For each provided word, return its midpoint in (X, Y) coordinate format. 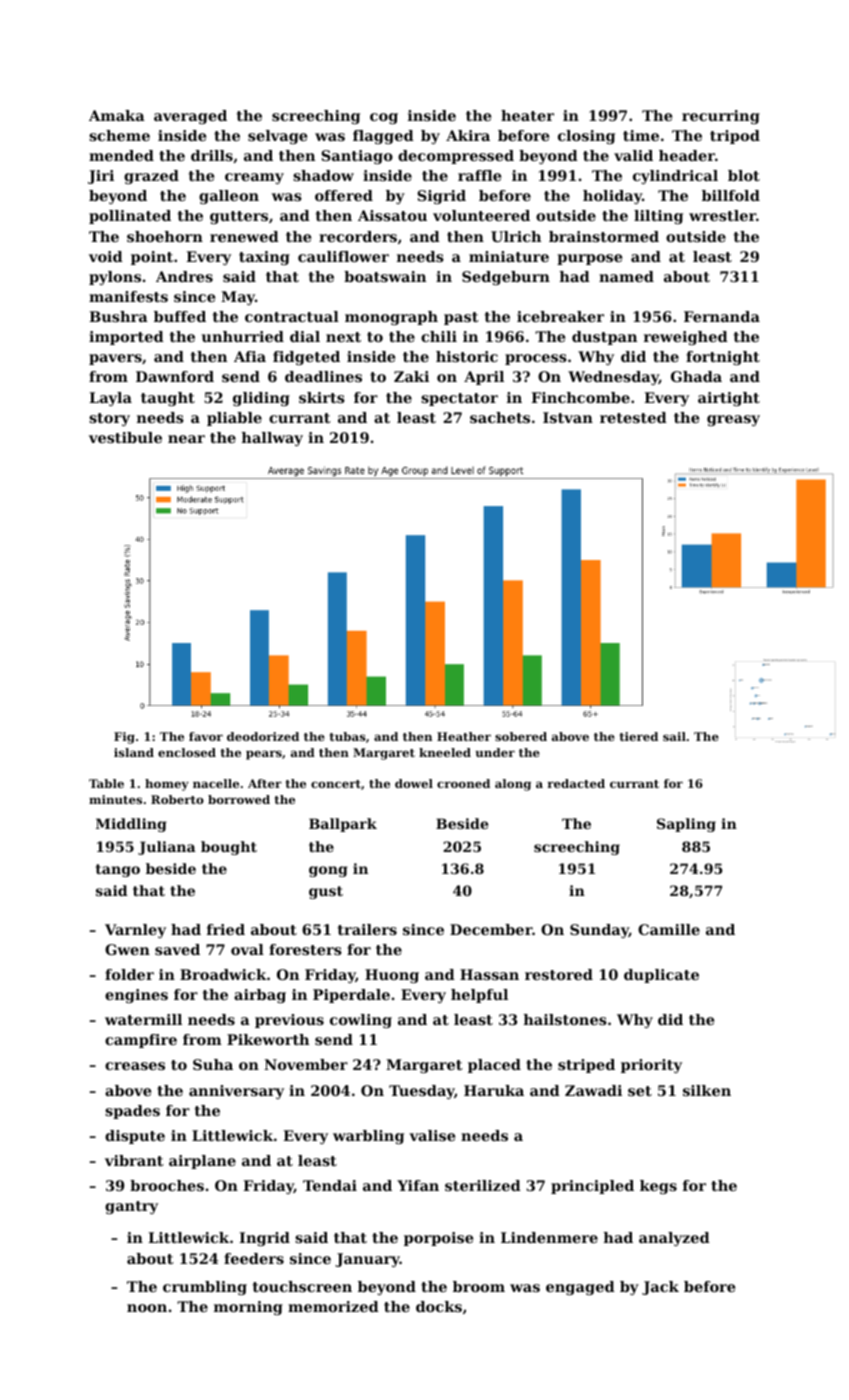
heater (527, 115)
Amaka (117, 115)
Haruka (494, 1090)
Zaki (411, 376)
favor (206, 736)
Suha (213, 1064)
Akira (468, 135)
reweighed (686, 338)
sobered (521, 736)
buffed (180, 316)
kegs (658, 1187)
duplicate (661, 976)
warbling (368, 1137)
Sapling (686, 825)
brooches (167, 1185)
